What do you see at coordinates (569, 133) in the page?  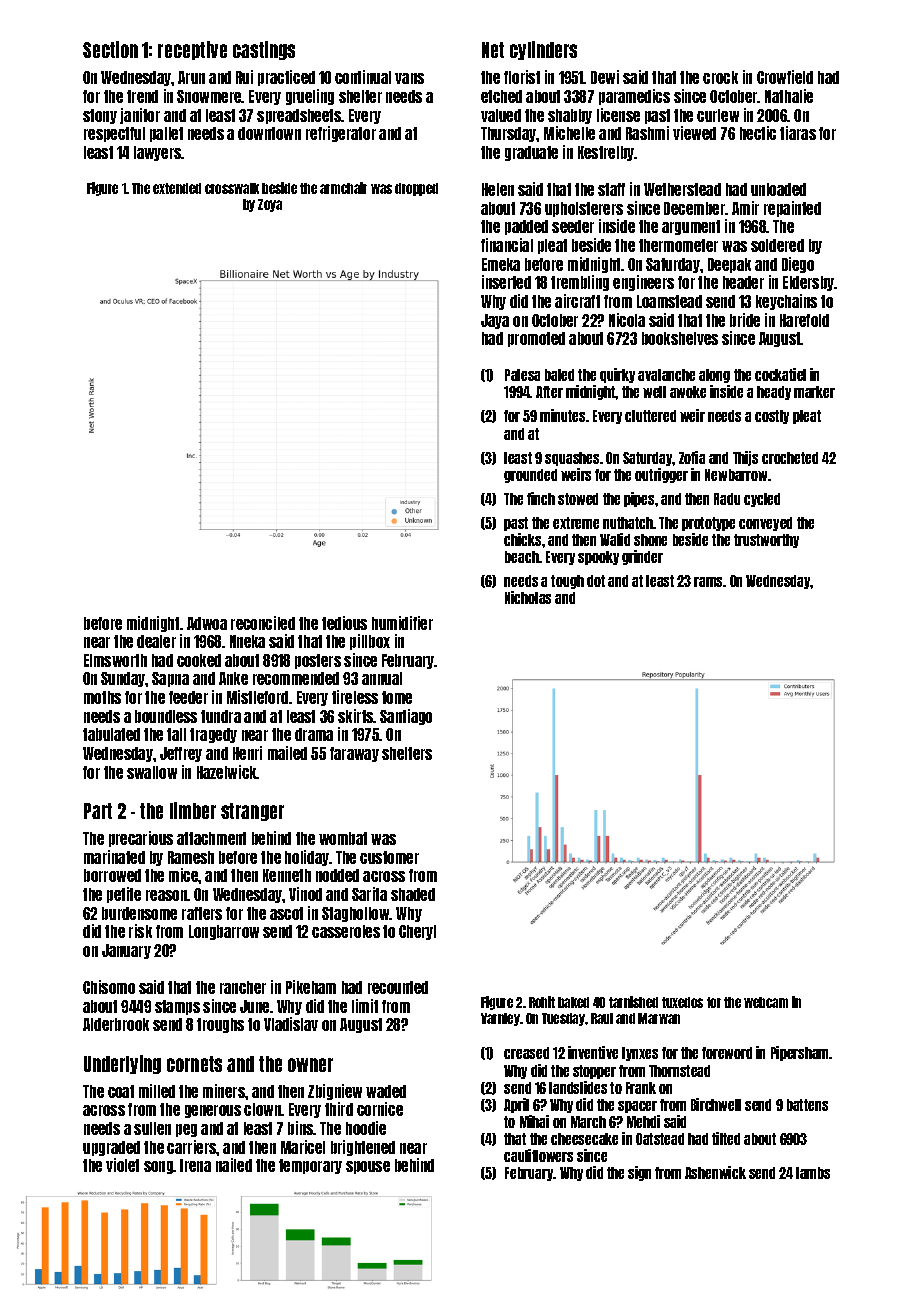 I see `Michelle` at bounding box center [569, 133].
